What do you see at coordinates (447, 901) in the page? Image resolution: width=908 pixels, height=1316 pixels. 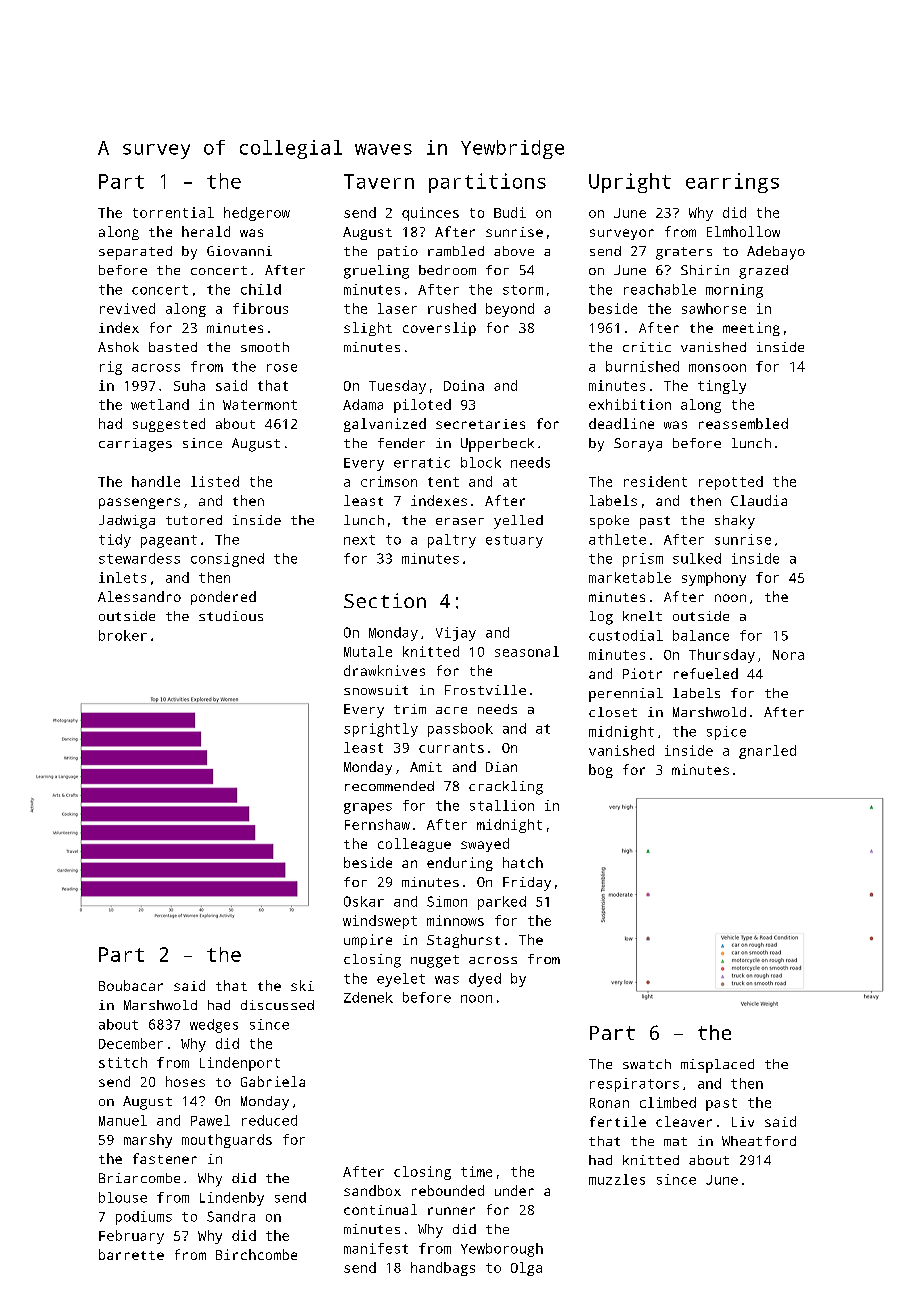 I see `Simon` at bounding box center [447, 901].
